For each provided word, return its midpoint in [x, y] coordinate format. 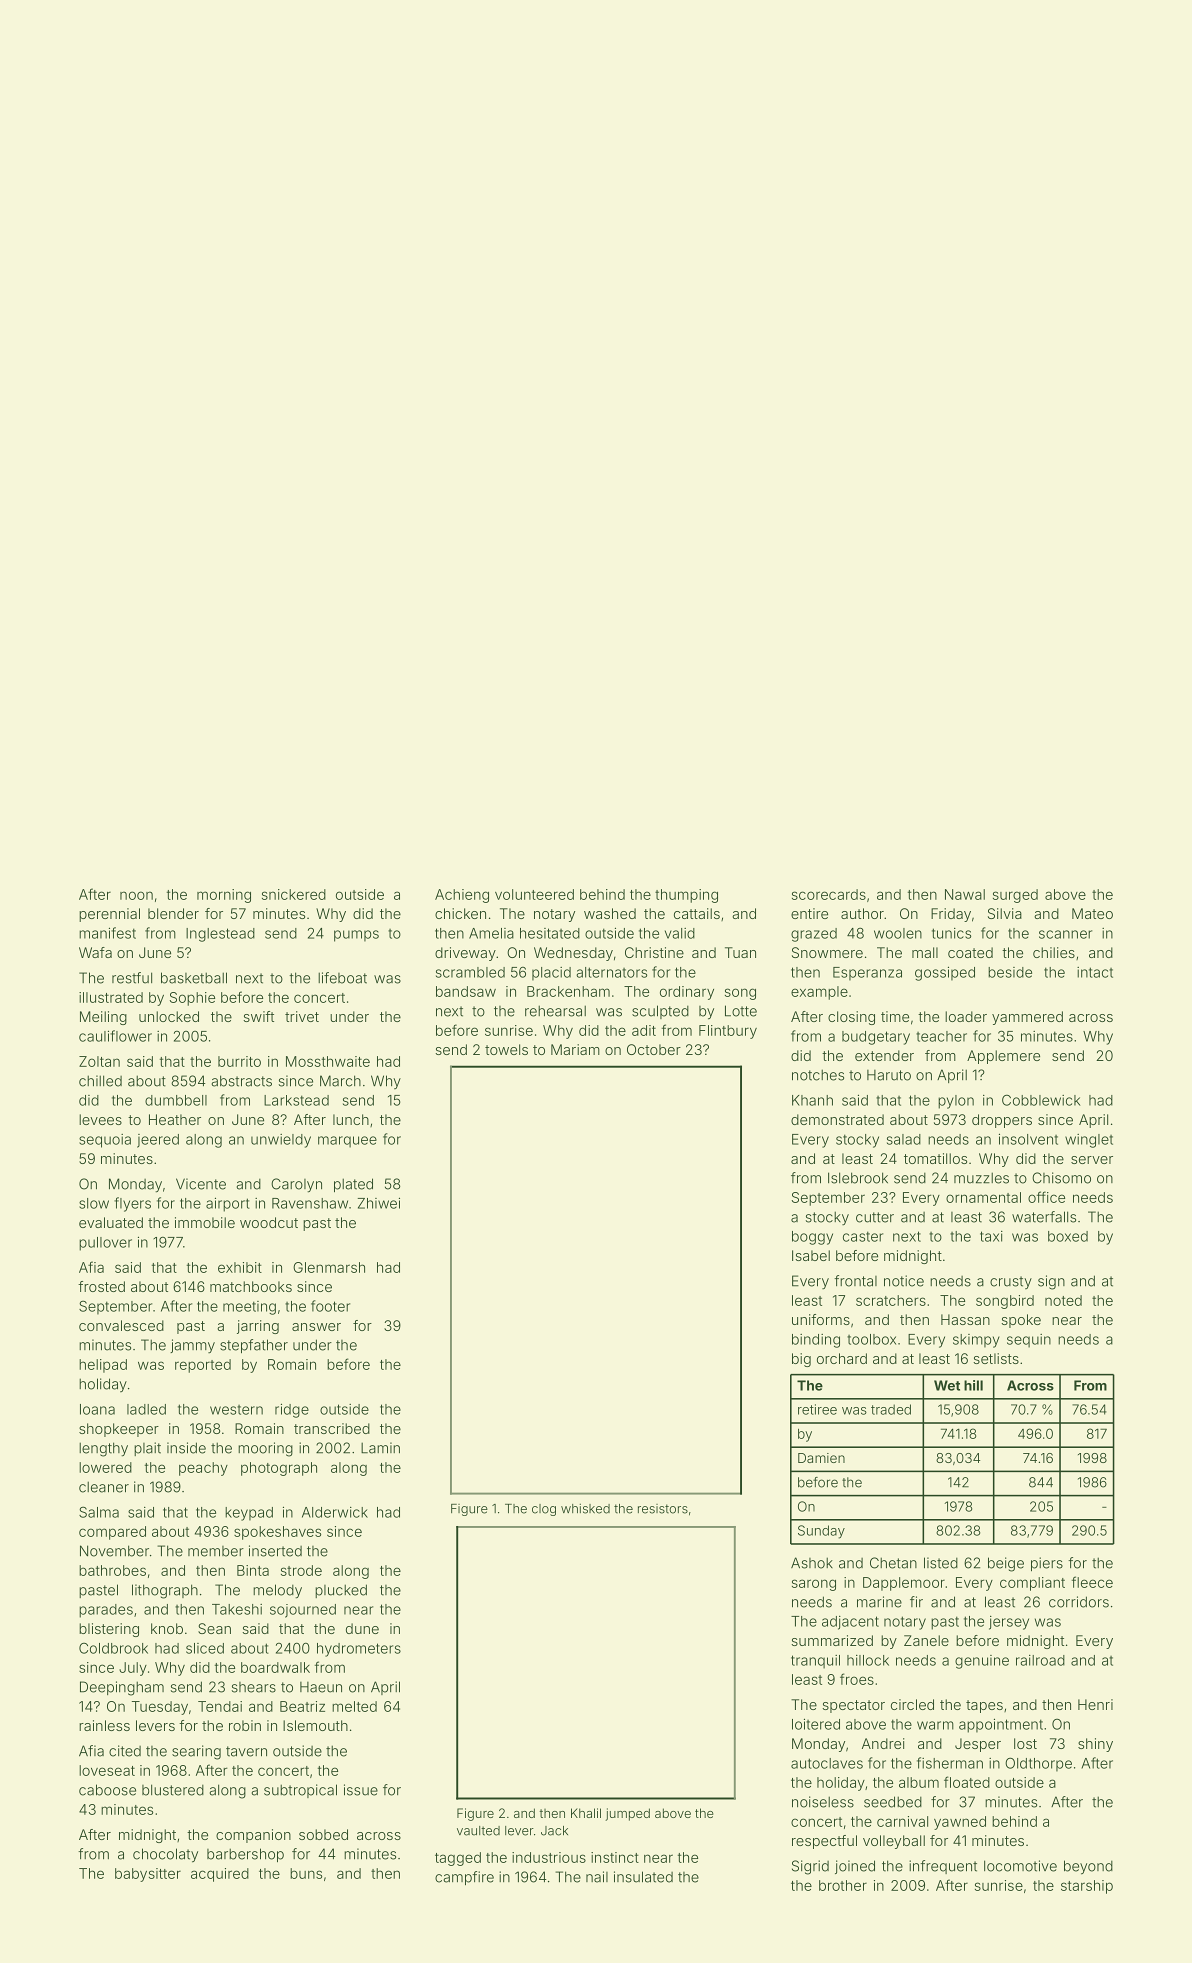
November [114, 1551]
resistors [663, 1509]
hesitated [550, 933]
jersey [1009, 1623]
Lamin [380, 1448]
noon [136, 895]
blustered [173, 1790]
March [340, 1081]
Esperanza [867, 974]
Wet [947, 1385]
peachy [203, 1469]
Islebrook [858, 1178]
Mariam [575, 1049]
